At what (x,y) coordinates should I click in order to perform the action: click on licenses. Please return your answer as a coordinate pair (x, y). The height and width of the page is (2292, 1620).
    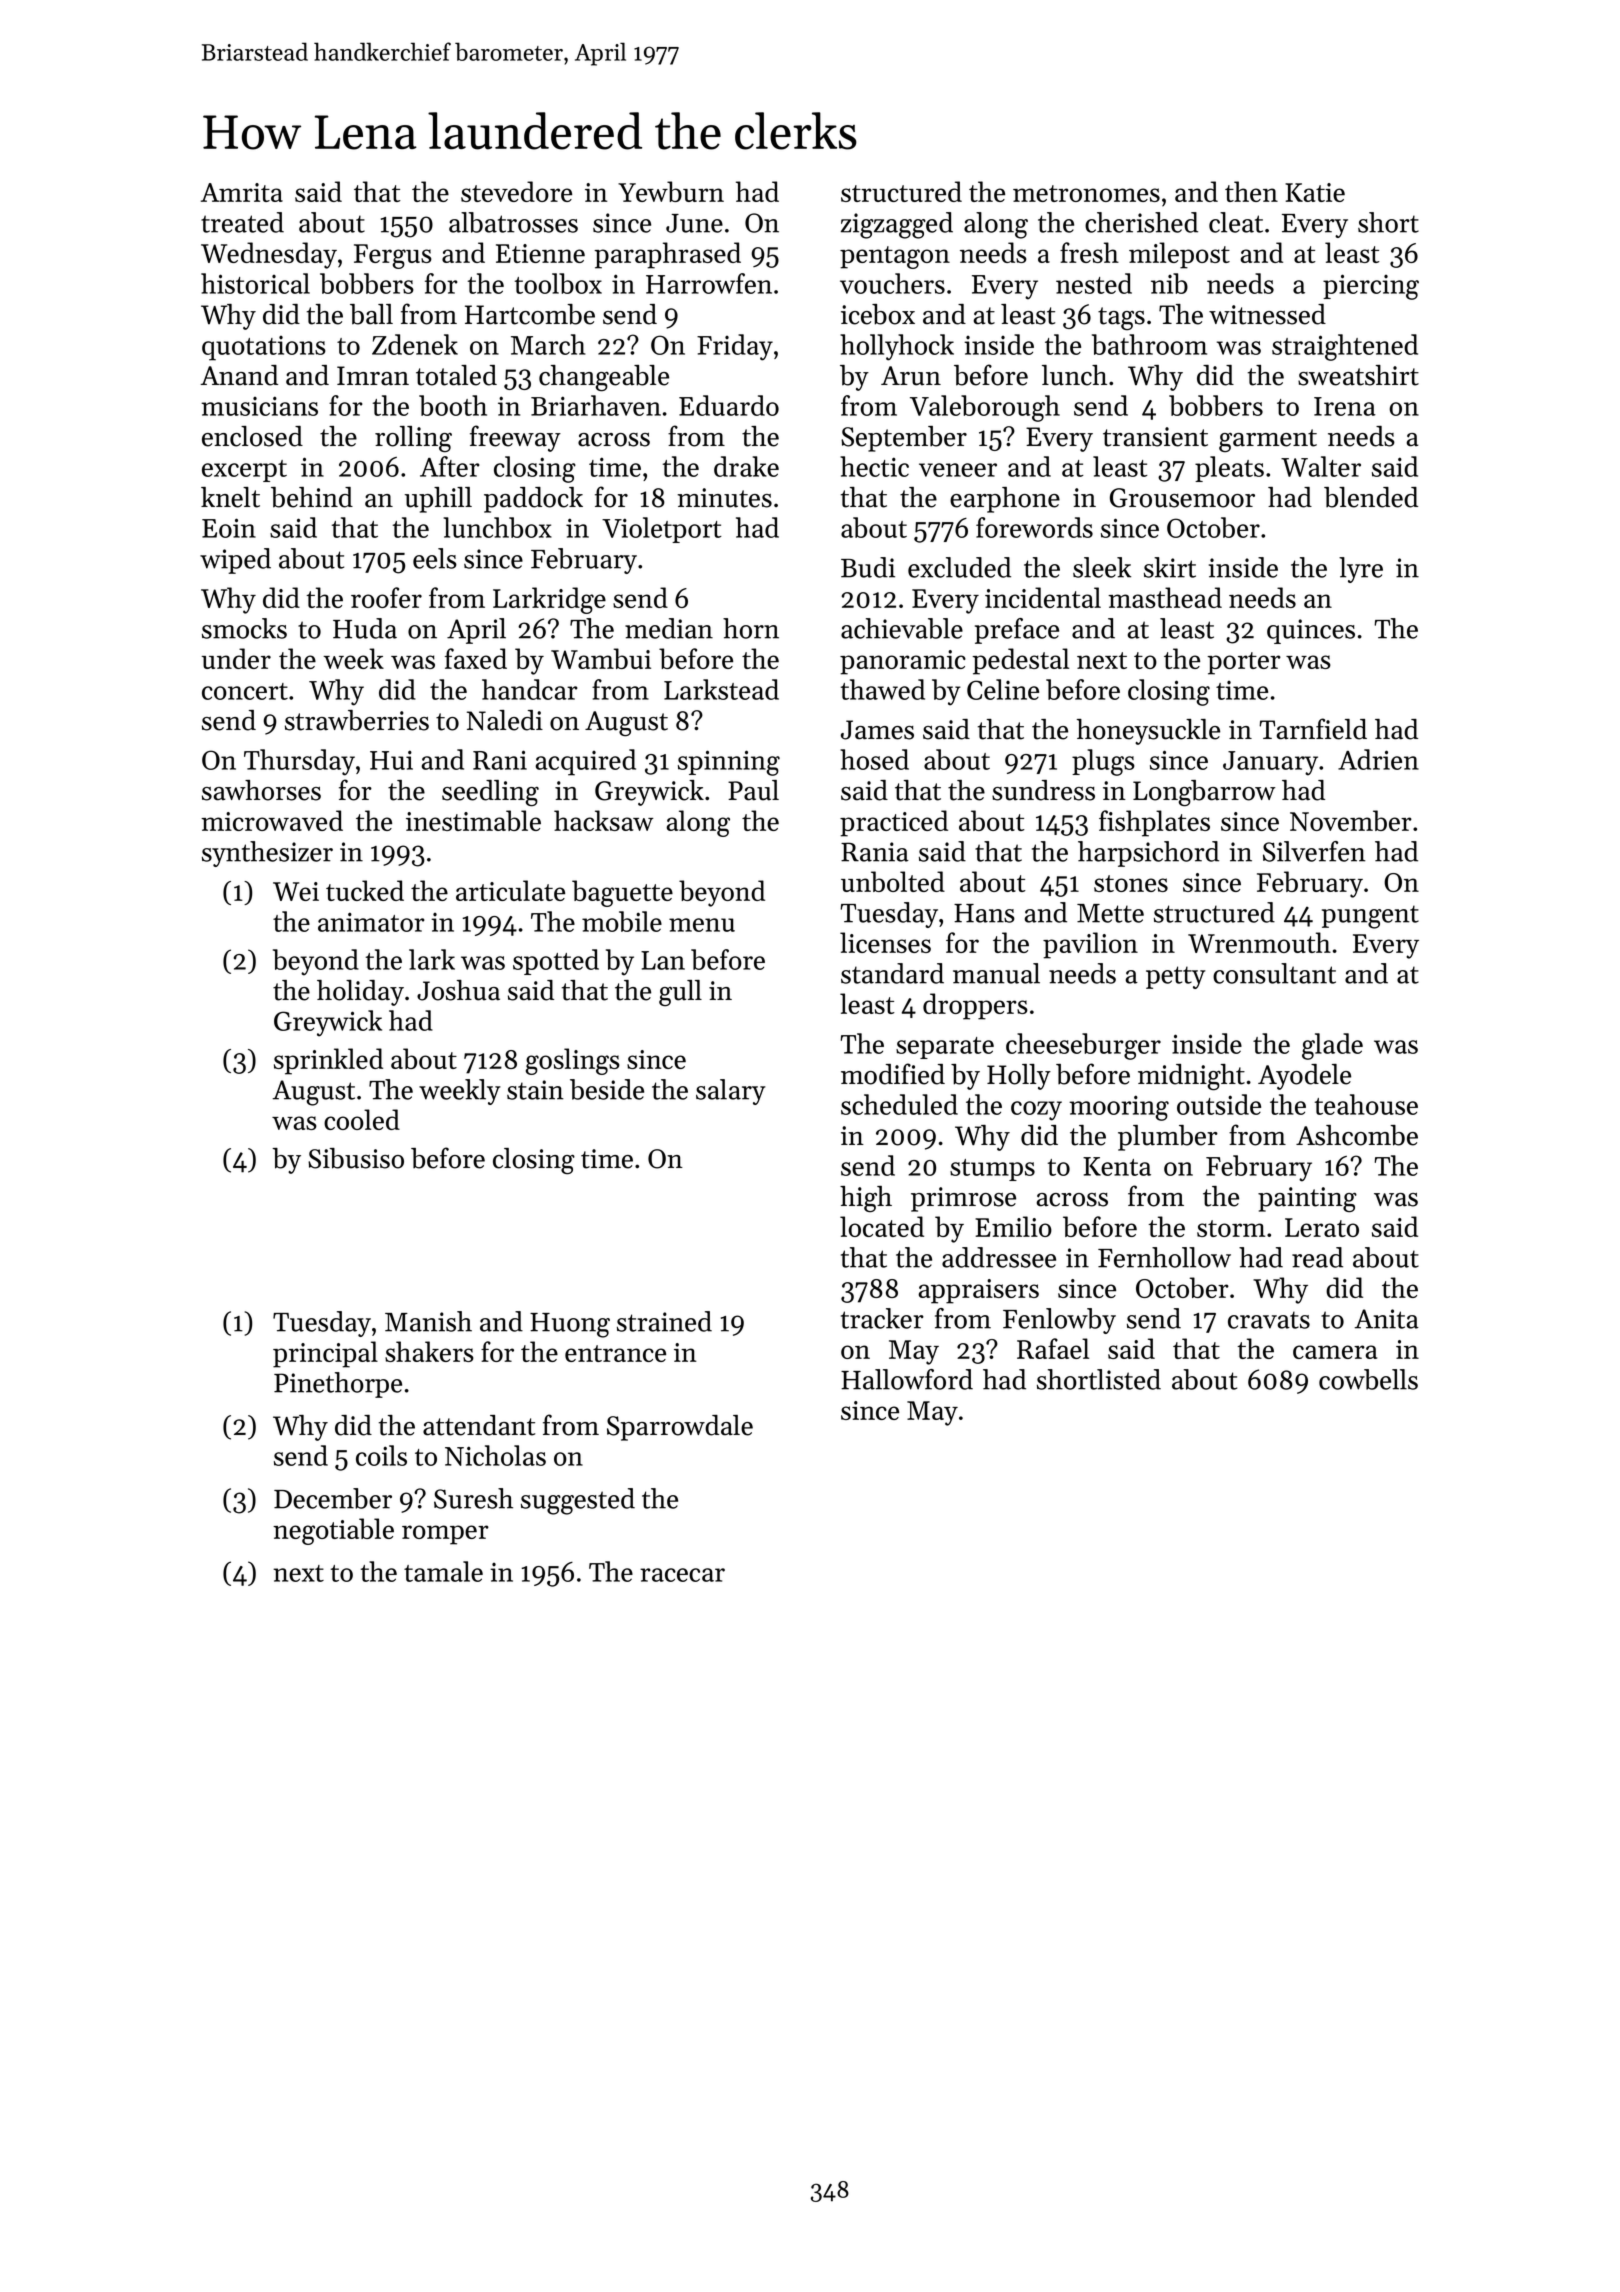
    Looking at the image, I should click on (885, 942).
